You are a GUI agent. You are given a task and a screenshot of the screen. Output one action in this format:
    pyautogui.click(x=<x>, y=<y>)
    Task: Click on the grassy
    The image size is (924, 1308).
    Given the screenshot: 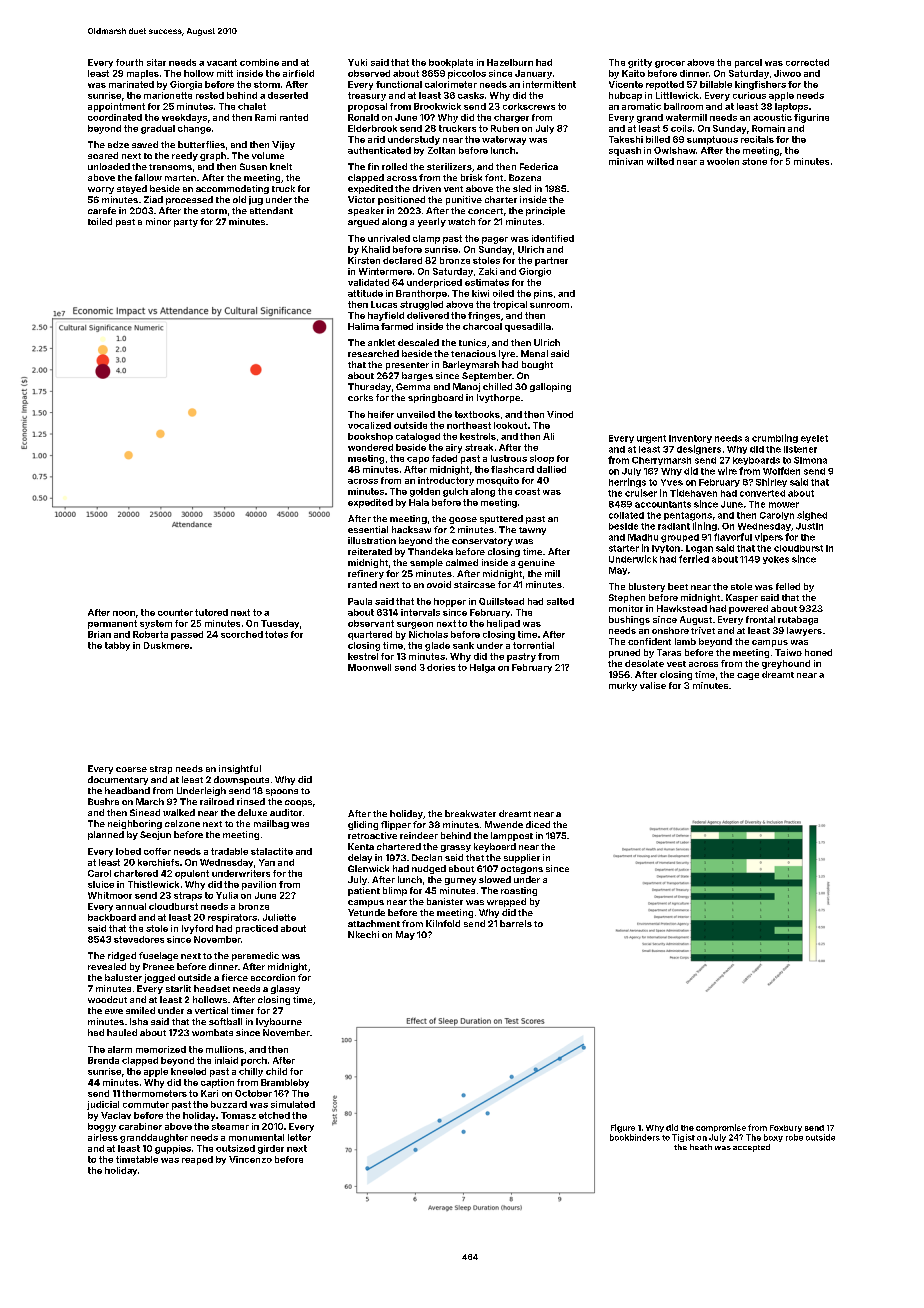 What is the action you would take?
    pyautogui.click(x=456, y=848)
